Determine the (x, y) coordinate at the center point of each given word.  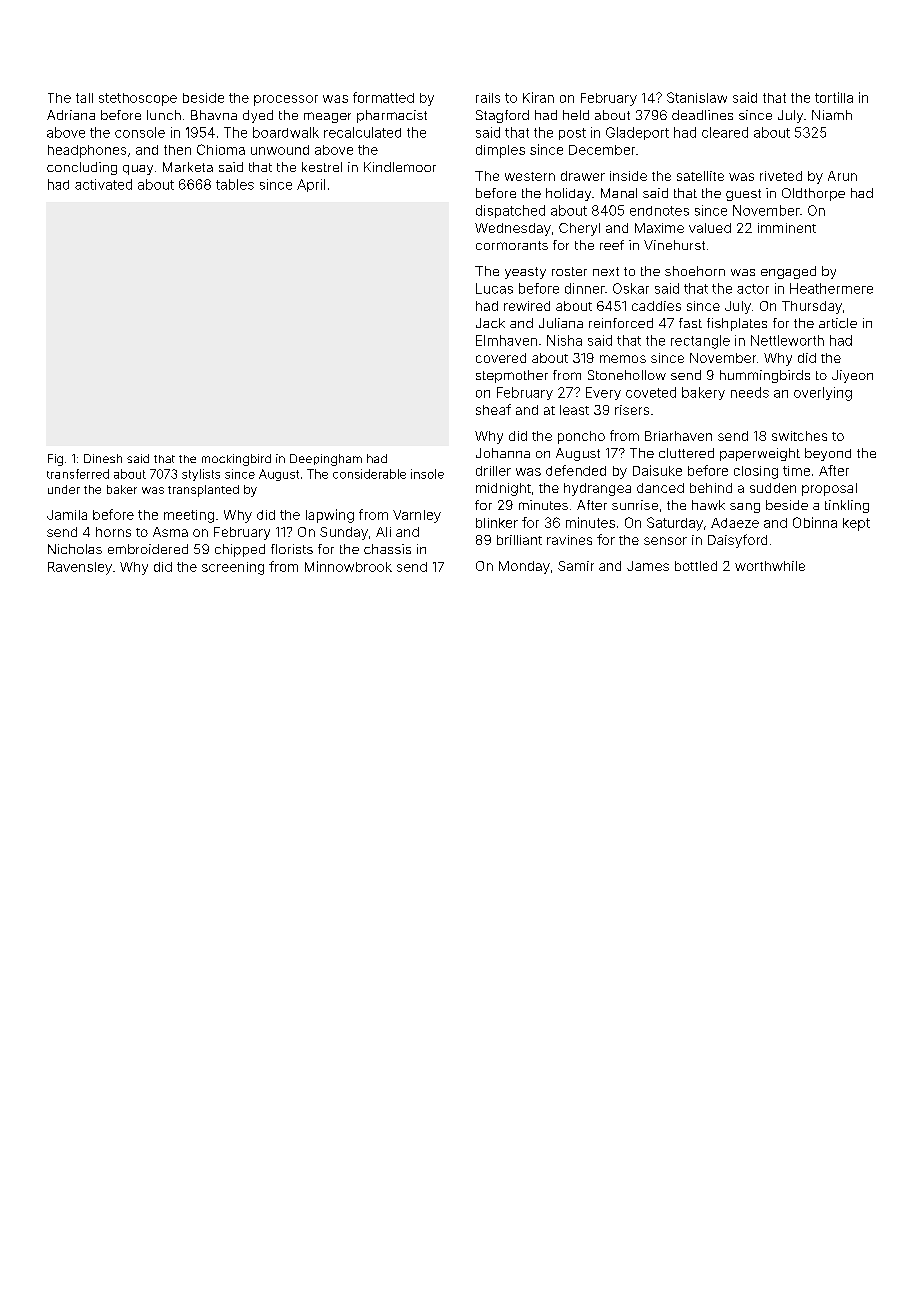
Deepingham (326, 460)
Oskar (631, 288)
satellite (700, 176)
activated (103, 184)
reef (612, 245)
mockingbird (236, 460)
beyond (828, 454)
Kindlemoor (400, 167)
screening (233, 568)
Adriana (71, 115)
